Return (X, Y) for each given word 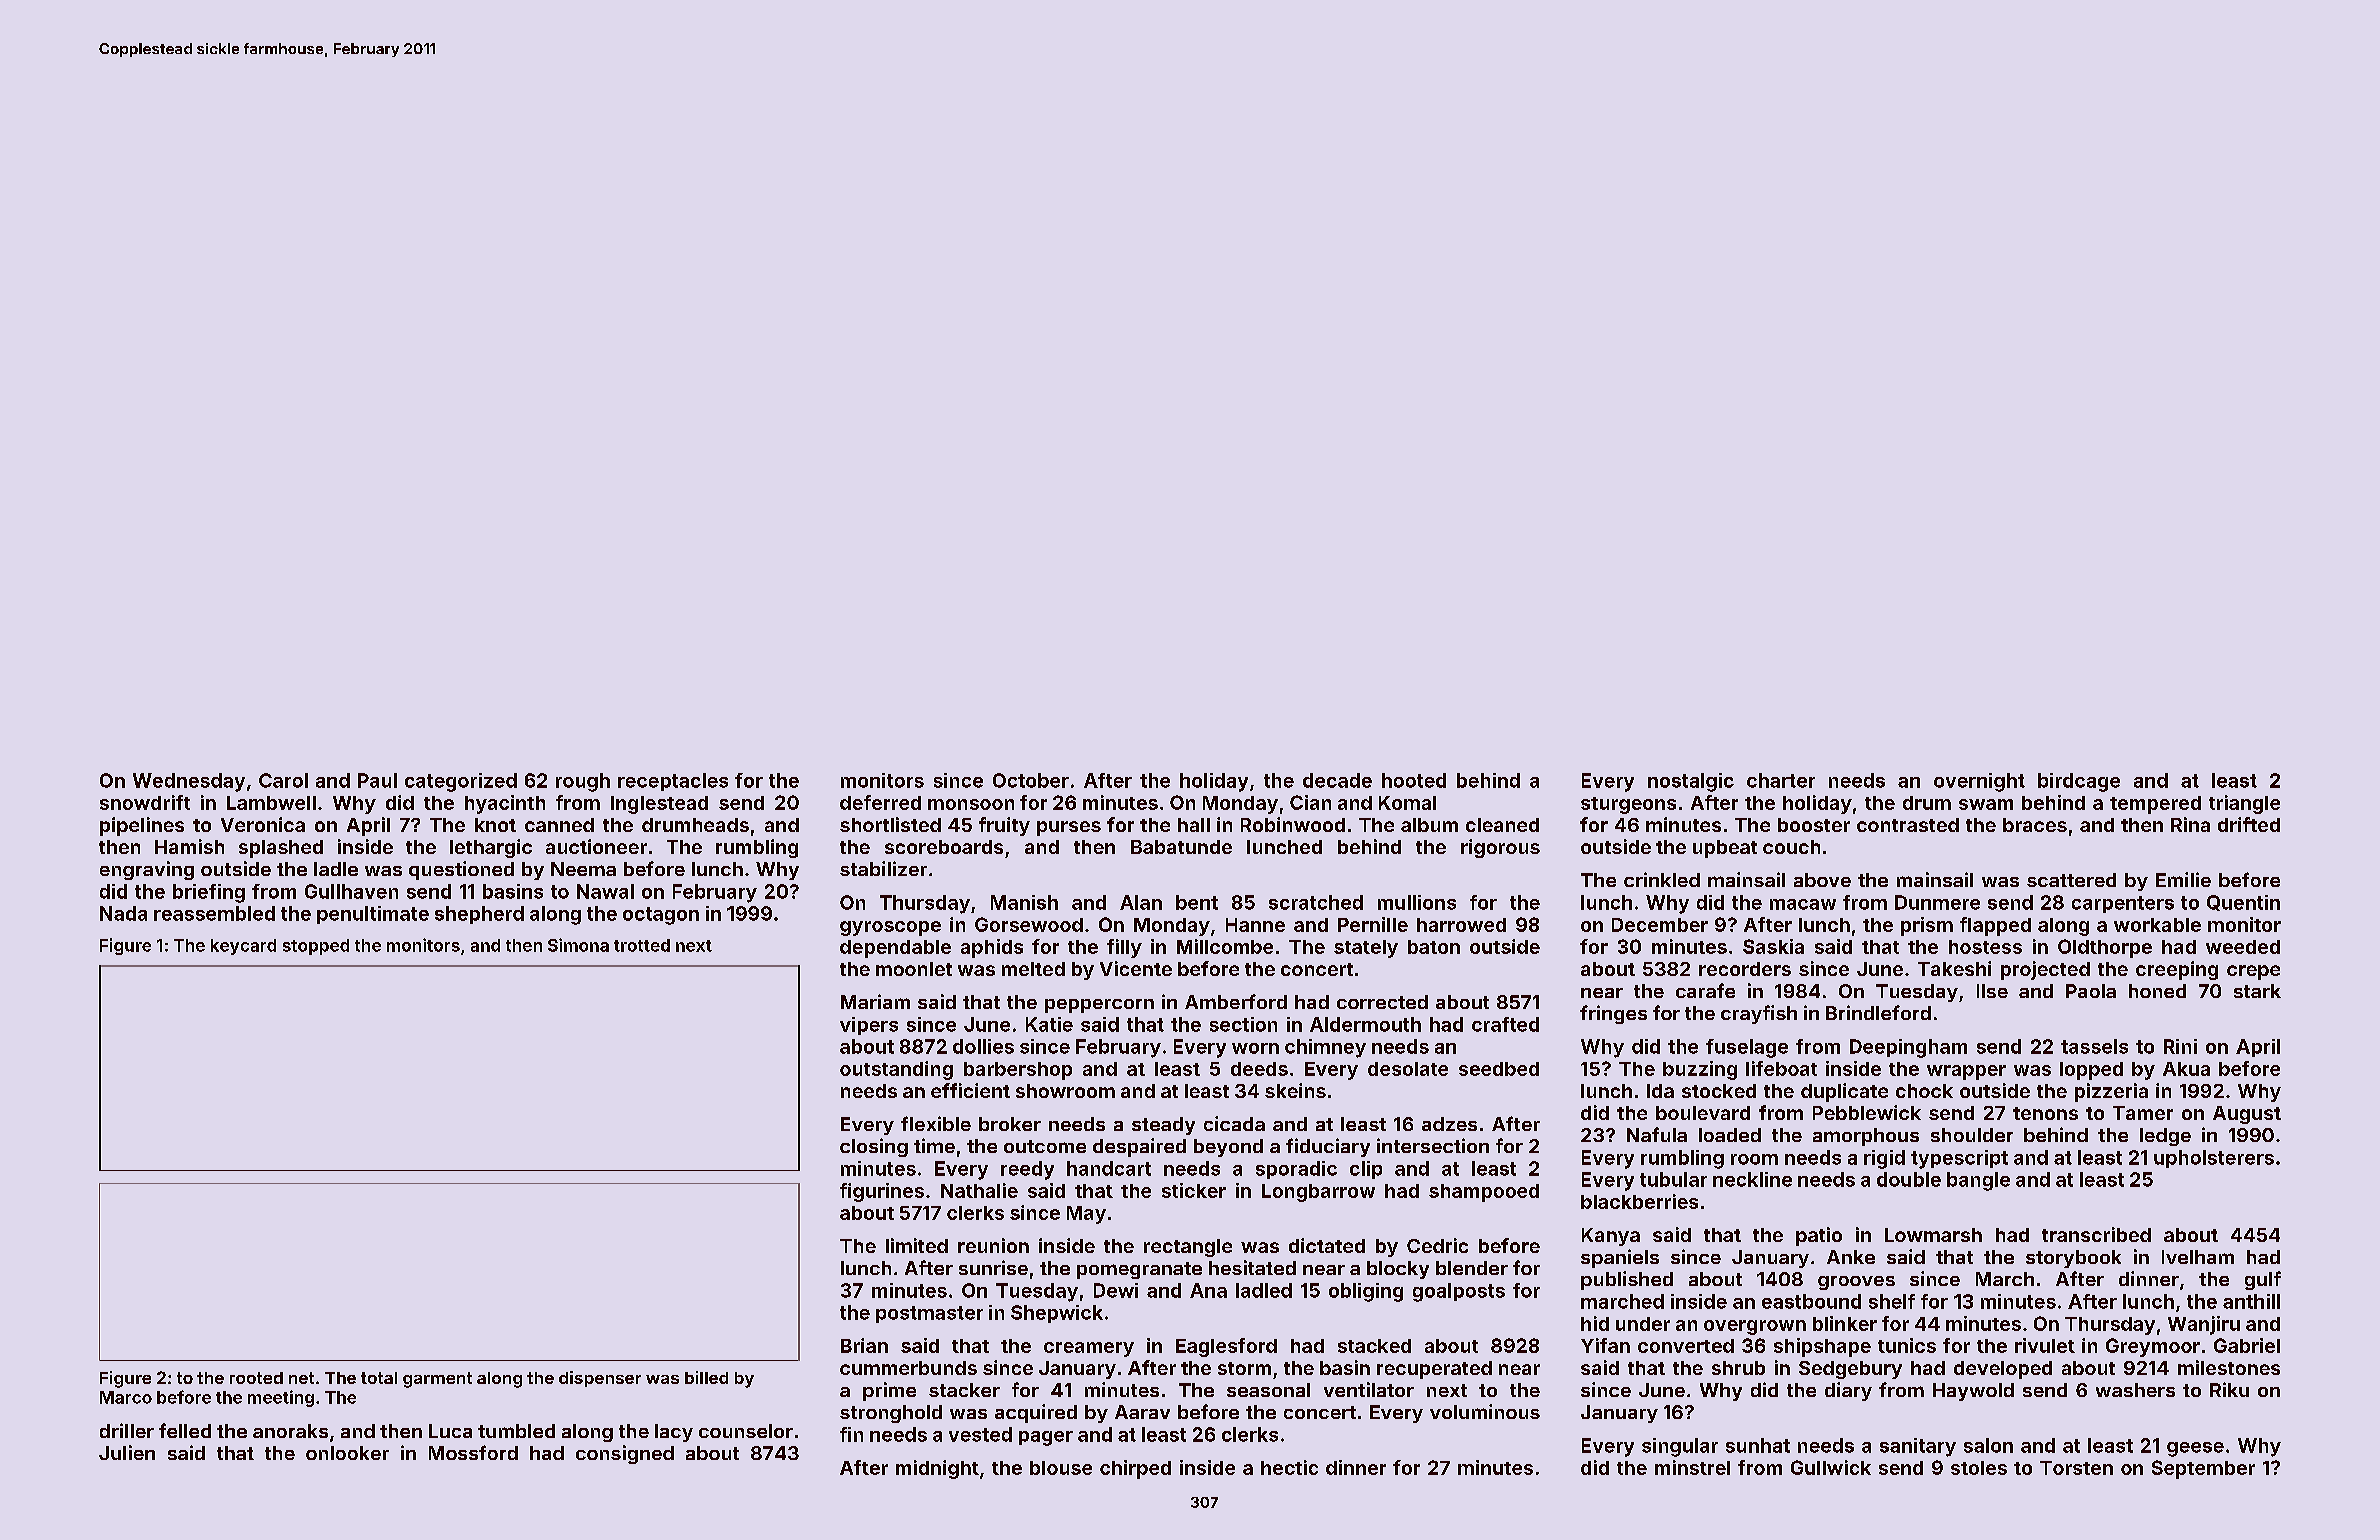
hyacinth (505, 804)
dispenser (600, 1379)
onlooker (347, 1453)
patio (1819, 1236)
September (2203, 1469)
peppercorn (1099, 1006)
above (1822, 880)
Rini (2180, 1046)
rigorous (1500, 848)
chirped (1135, 1469)
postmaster (929, 1314)
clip (1366, 1170)
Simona (578, 945)
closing (874, 1147)
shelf (1892, 1301)
